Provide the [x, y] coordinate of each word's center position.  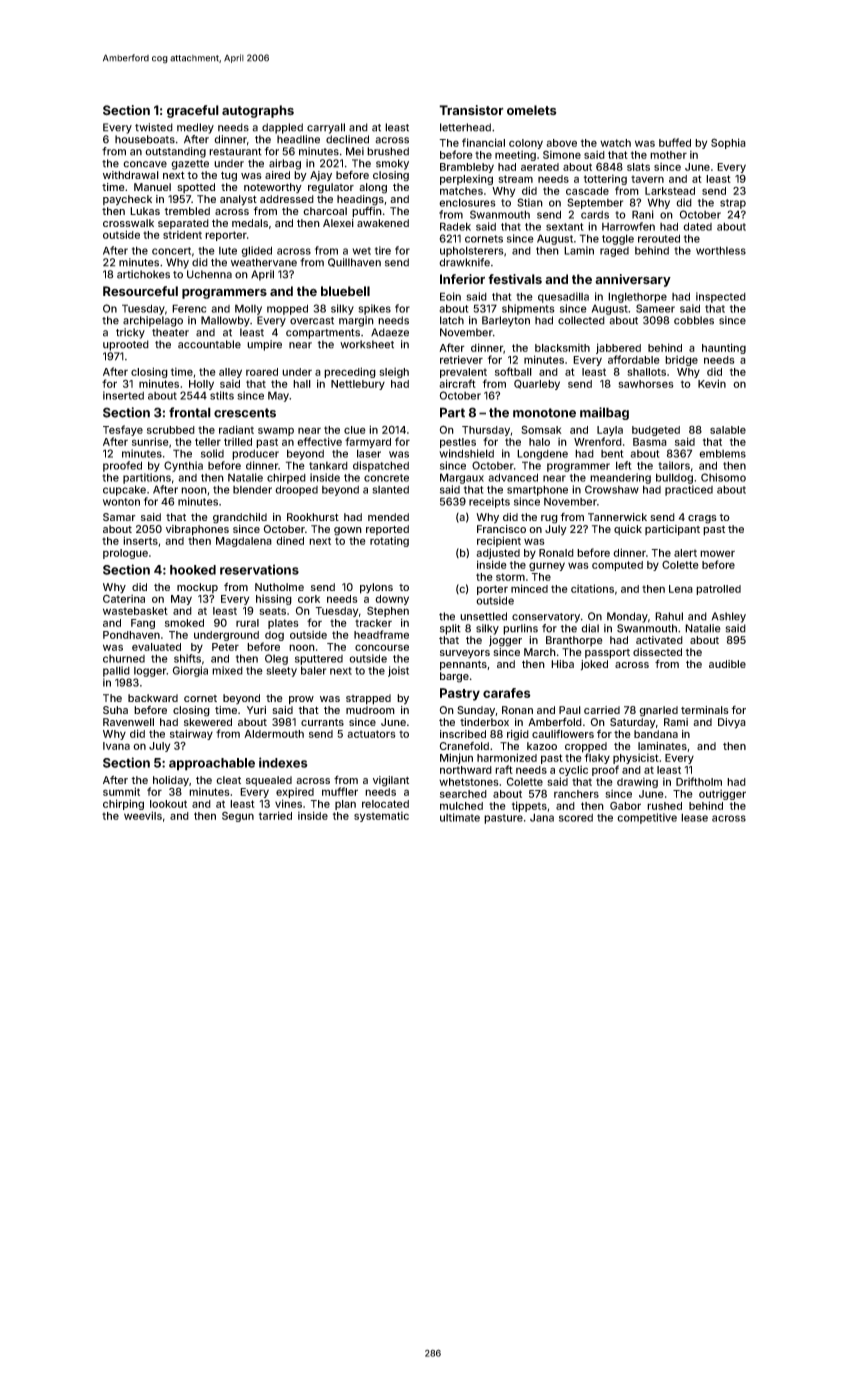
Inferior [462, 279]
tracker [373, 623]
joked [594, 665]
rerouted [659, 238]
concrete [386, 478]
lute [228, 251]
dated [697, 226]
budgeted [656, 431]
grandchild [240, 518]
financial [483, 142]
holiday [171, 781]
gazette [190, 165]
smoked [184, 623]
